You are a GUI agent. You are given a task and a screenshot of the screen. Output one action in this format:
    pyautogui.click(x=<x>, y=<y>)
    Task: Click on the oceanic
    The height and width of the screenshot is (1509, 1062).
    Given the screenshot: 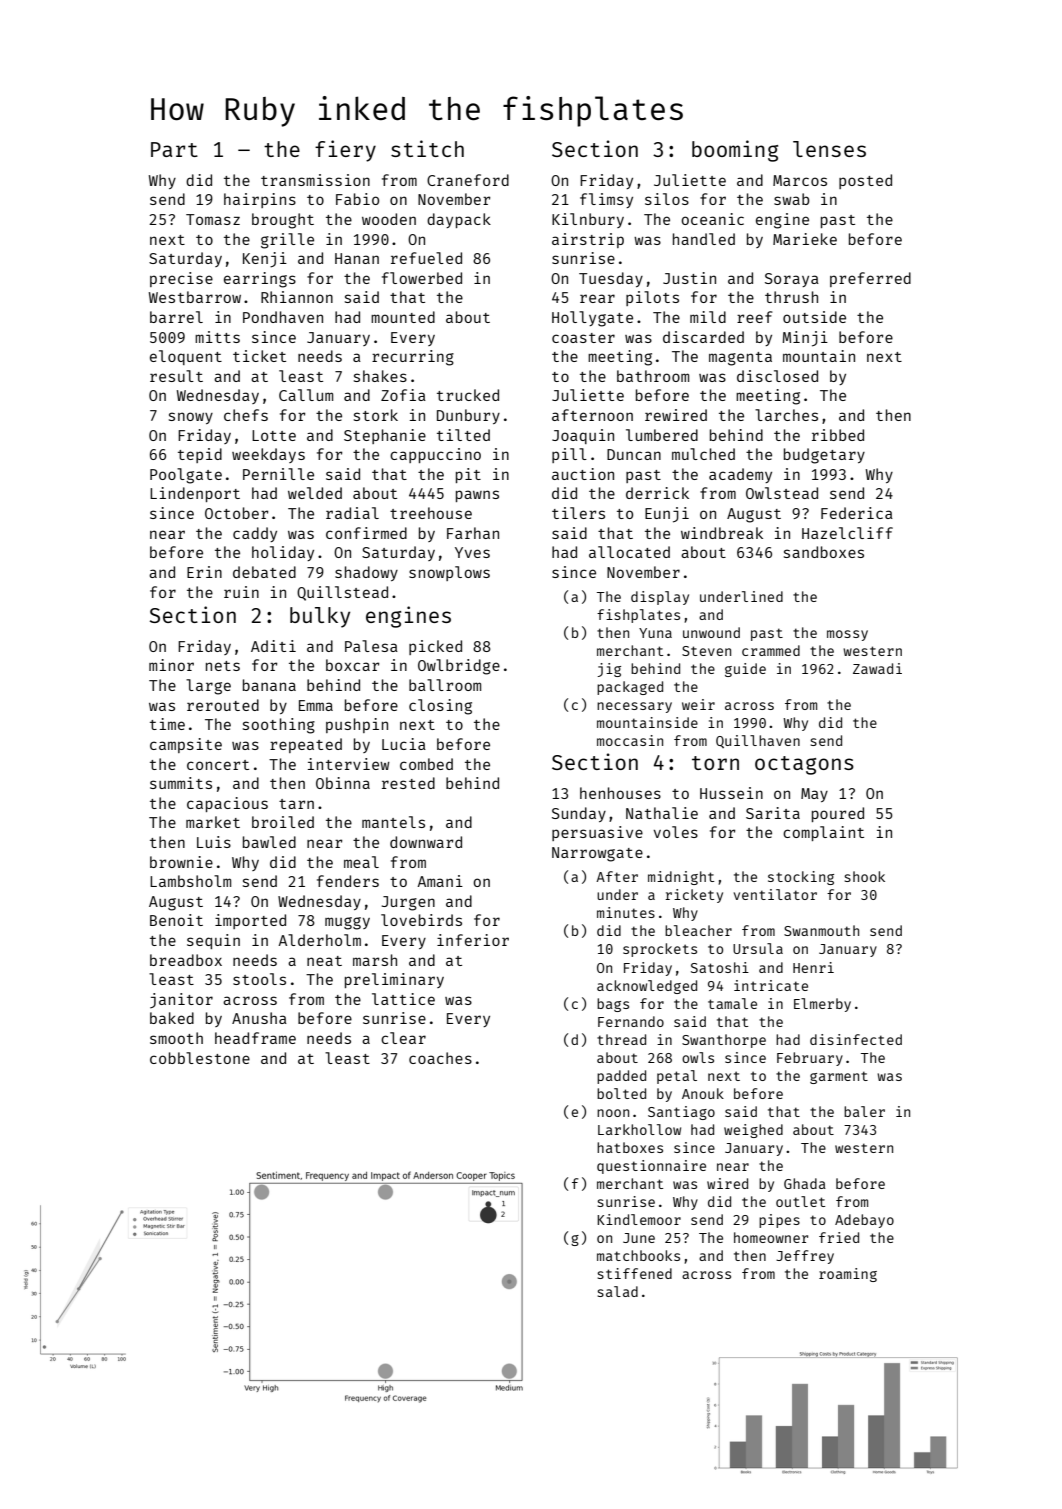 What is the action you would take?
    pyautogui.click(x=712, y=219)
